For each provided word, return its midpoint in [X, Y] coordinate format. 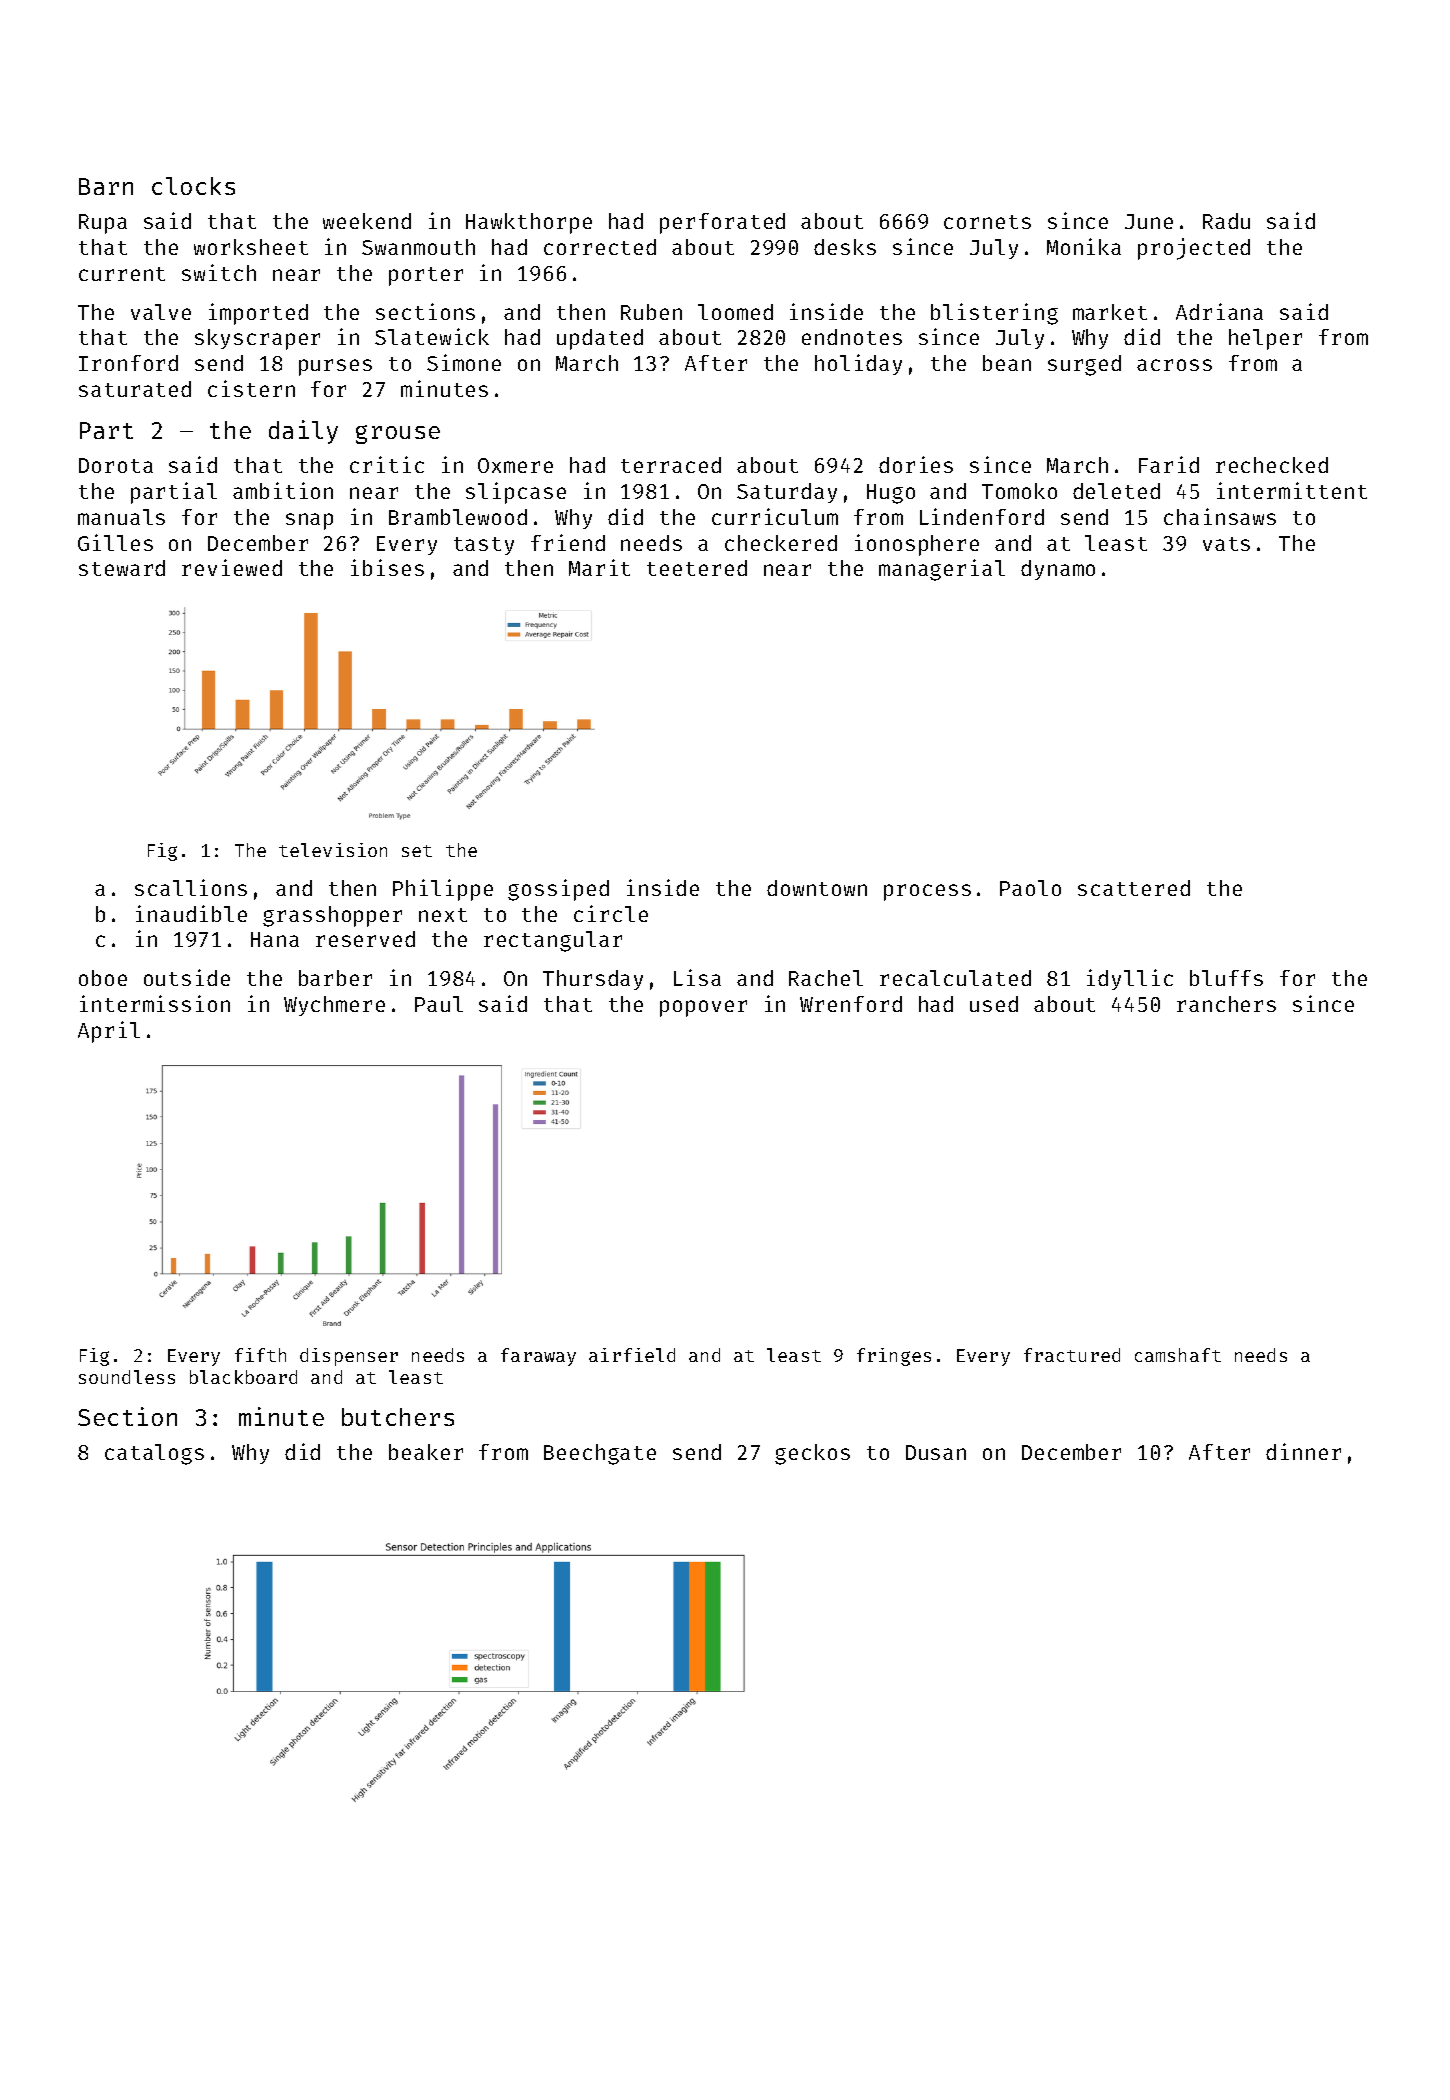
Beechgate [600, 1454]
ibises [387, 567]
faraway [538, 1357]
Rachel [826, 978]
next [443, 915]
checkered [781, 543]
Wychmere [334, 1006]
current [122, 274]
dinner [1303, 1451]
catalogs [154, 1454]
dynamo [1058, 570]
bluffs [1226, 978]
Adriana [1219, 311]
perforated [722, 223]
